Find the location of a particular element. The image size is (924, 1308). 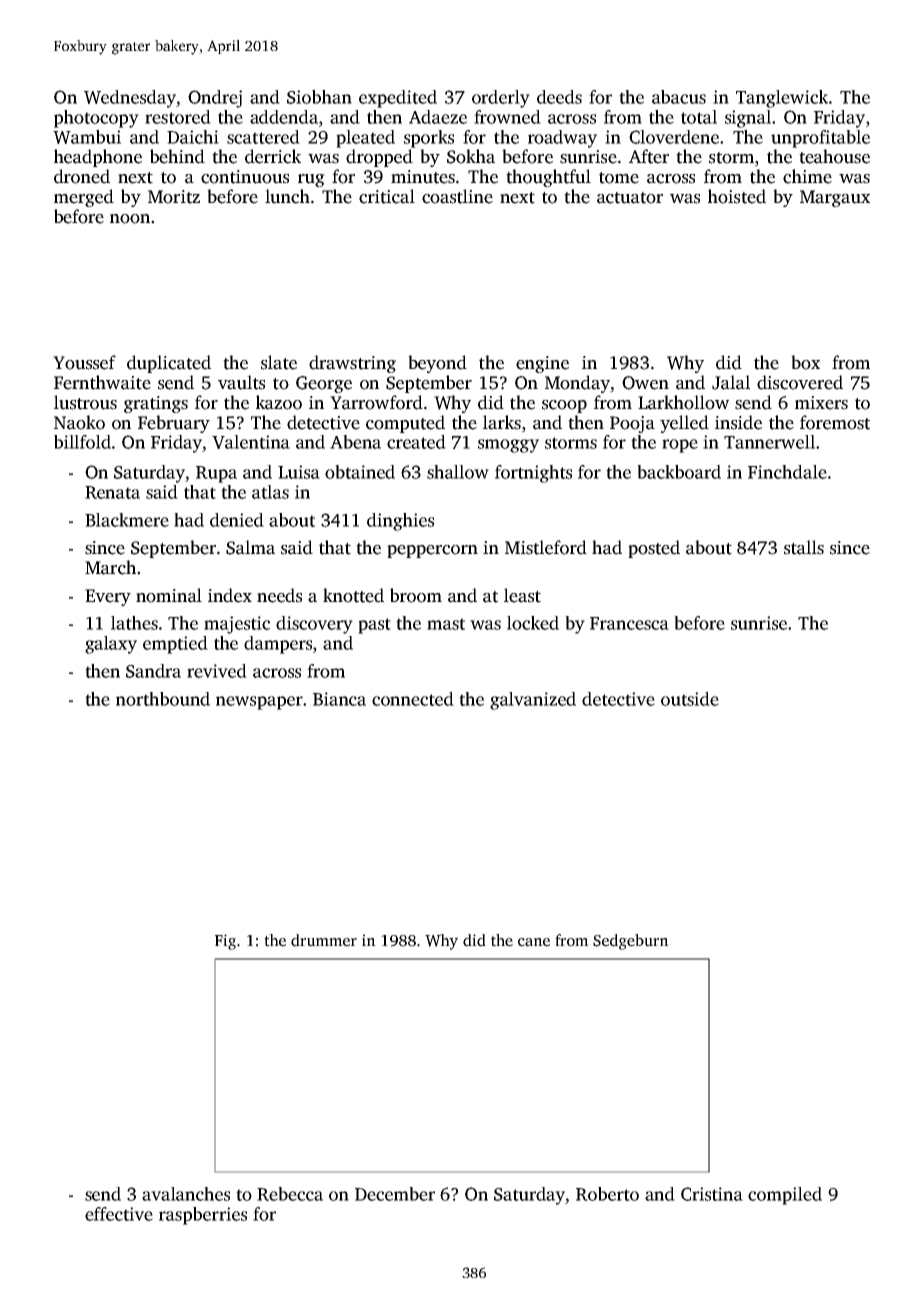

stalls is located at coordinates (804, 547).
